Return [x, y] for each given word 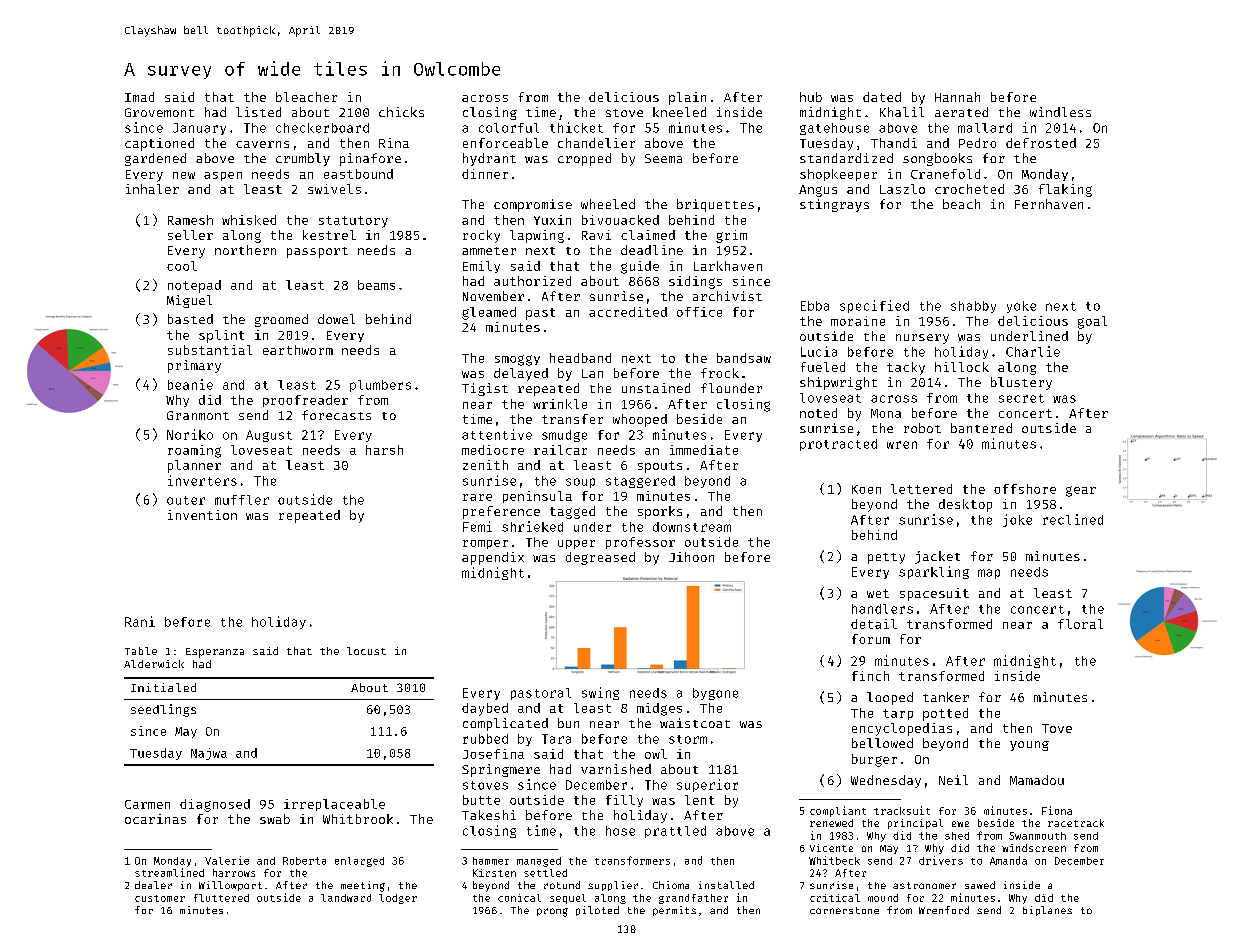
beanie [190, 384]
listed [258, 112]
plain [687, 98]
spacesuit [934, 594]
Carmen [147, 804]
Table [141, 651]
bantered [981, 428]
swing [600, 693]
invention [202, 515]
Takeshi [489, 815]
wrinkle [560, 404]
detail [874, 624]
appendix [493, 558]
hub [811, 97]
